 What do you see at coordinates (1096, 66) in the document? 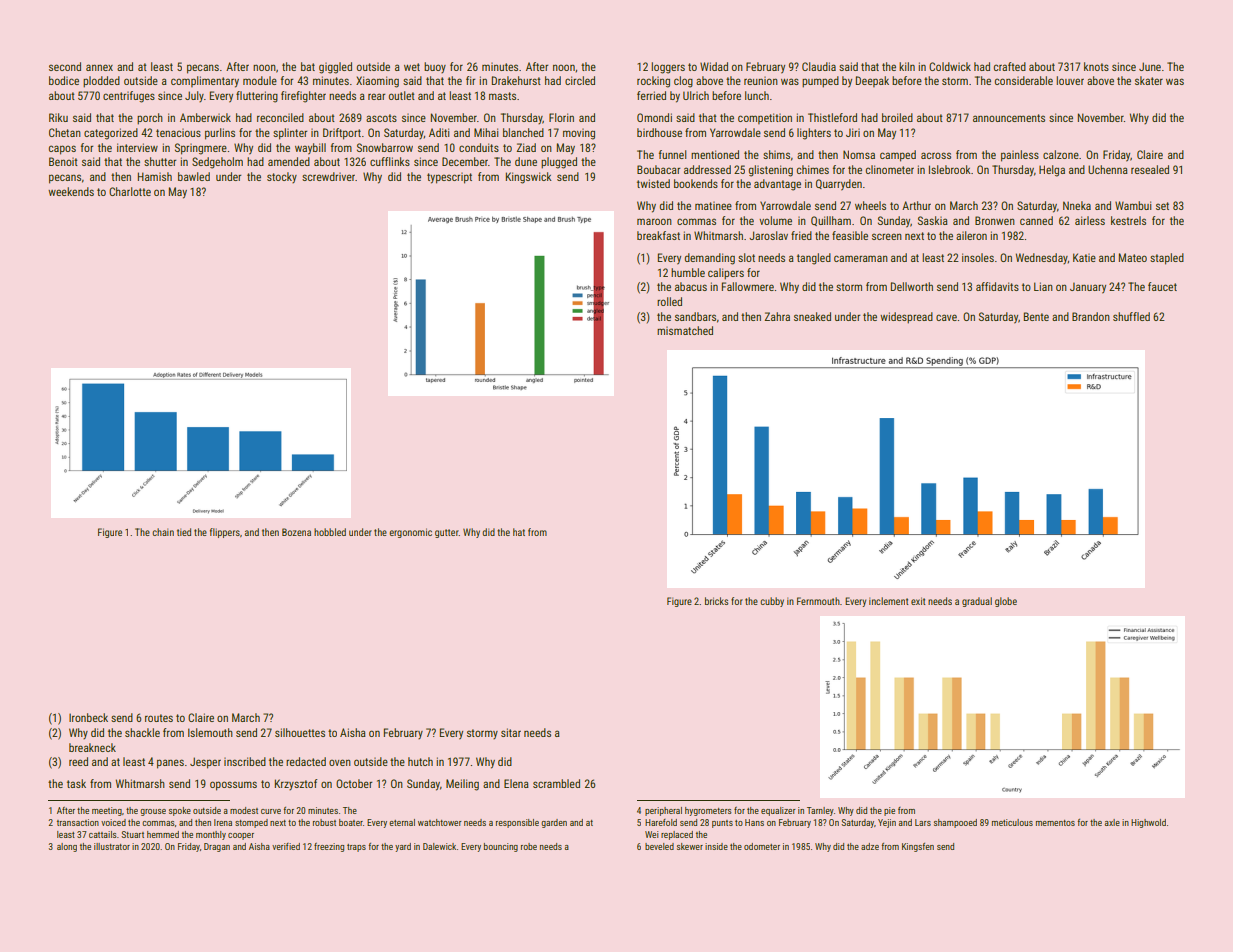
I see `knots` at bounding box center [1096, 66].
